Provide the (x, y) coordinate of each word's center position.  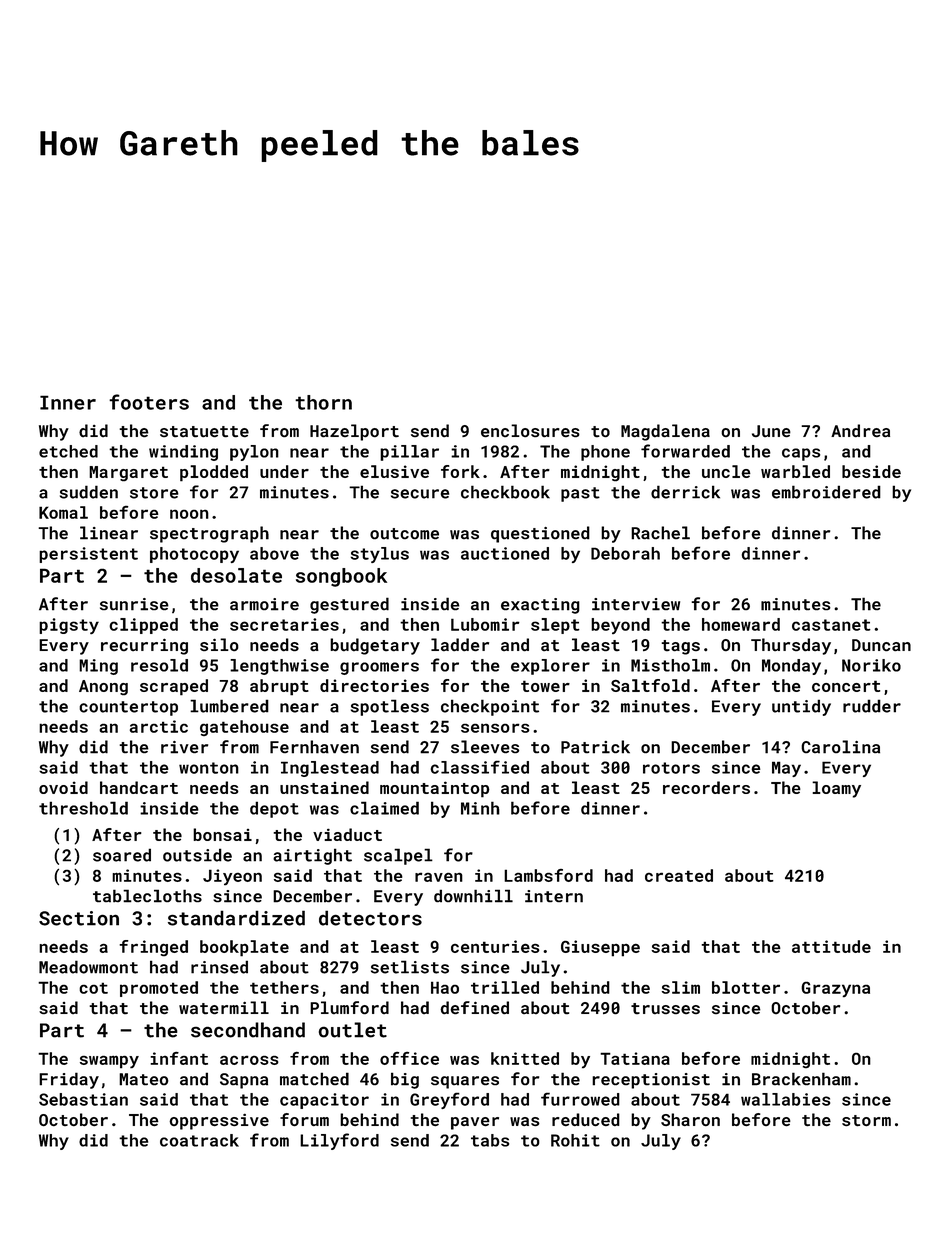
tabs (490, 1140)
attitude (831, 946)
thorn (323, 402)
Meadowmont (88, 967)
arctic (159, 726)
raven (439, 877)
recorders (706, 787)
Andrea (860, 430)
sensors (495, 728)
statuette (204, 431)
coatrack (199, 1140)
